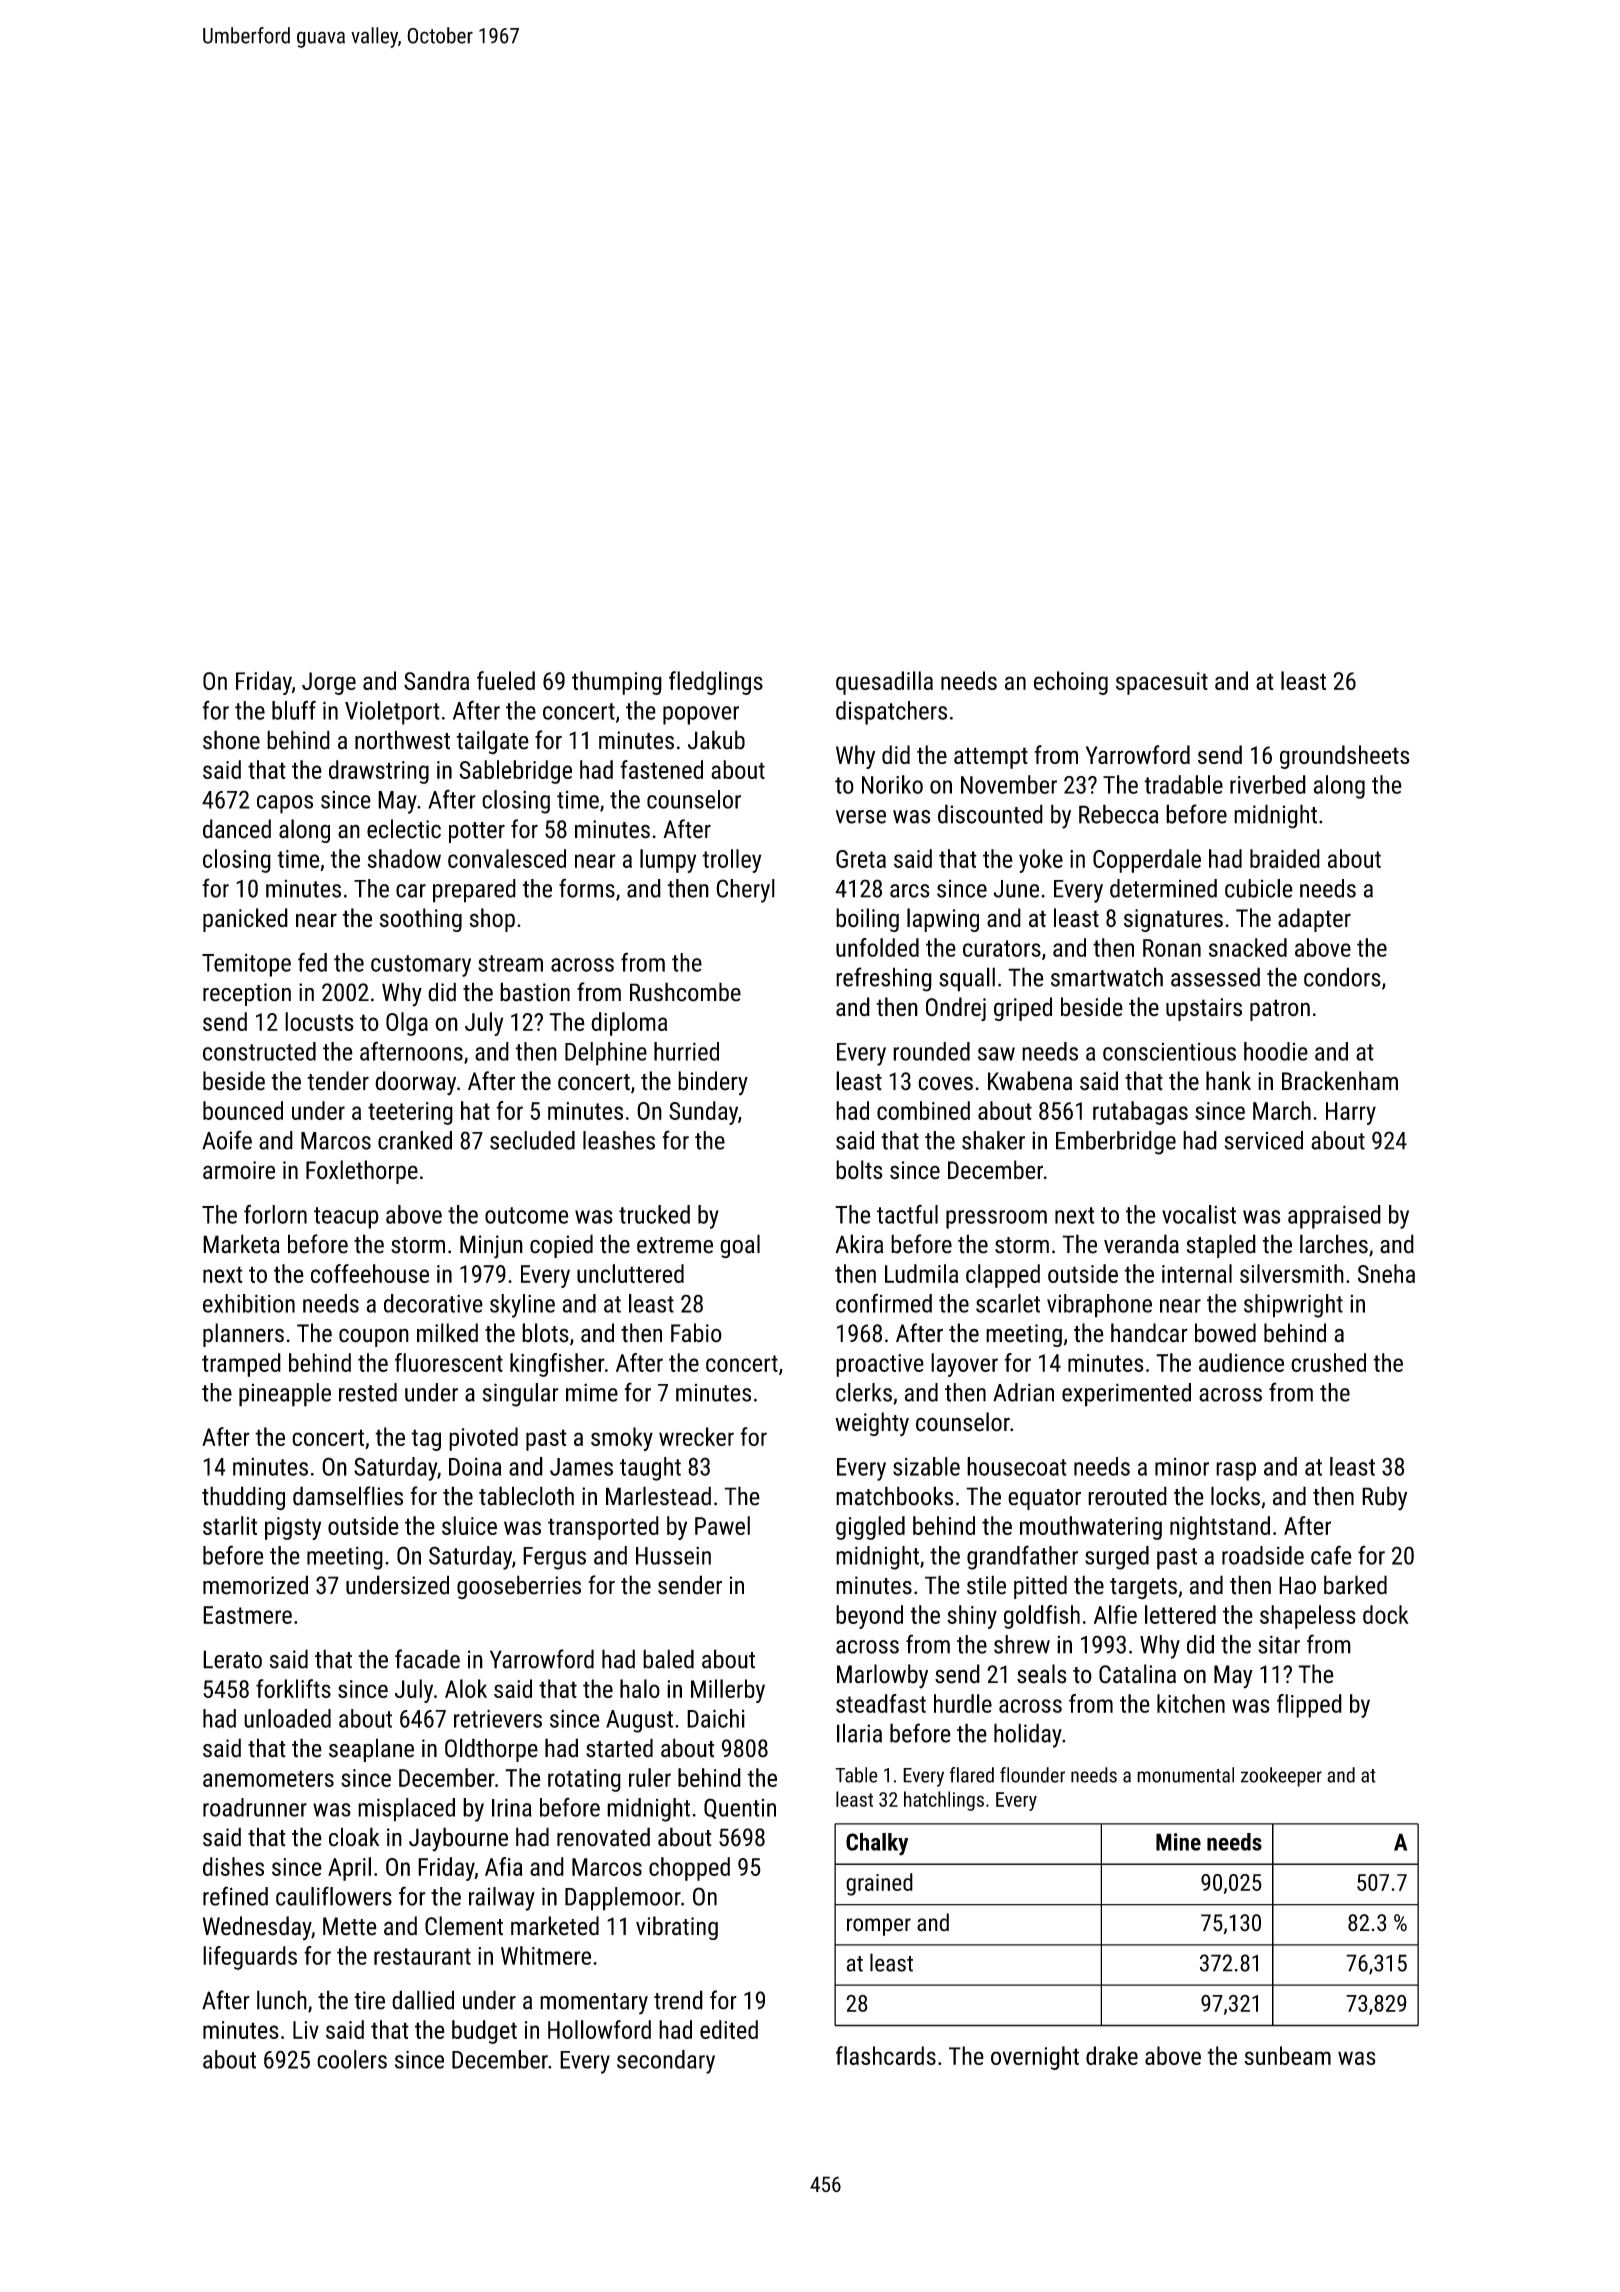 The height and width of the screenshot is (2292, 1620). Describe the element at coordinates (1287, 2055) in the screenshot. I see `sunbeam` at that location.
